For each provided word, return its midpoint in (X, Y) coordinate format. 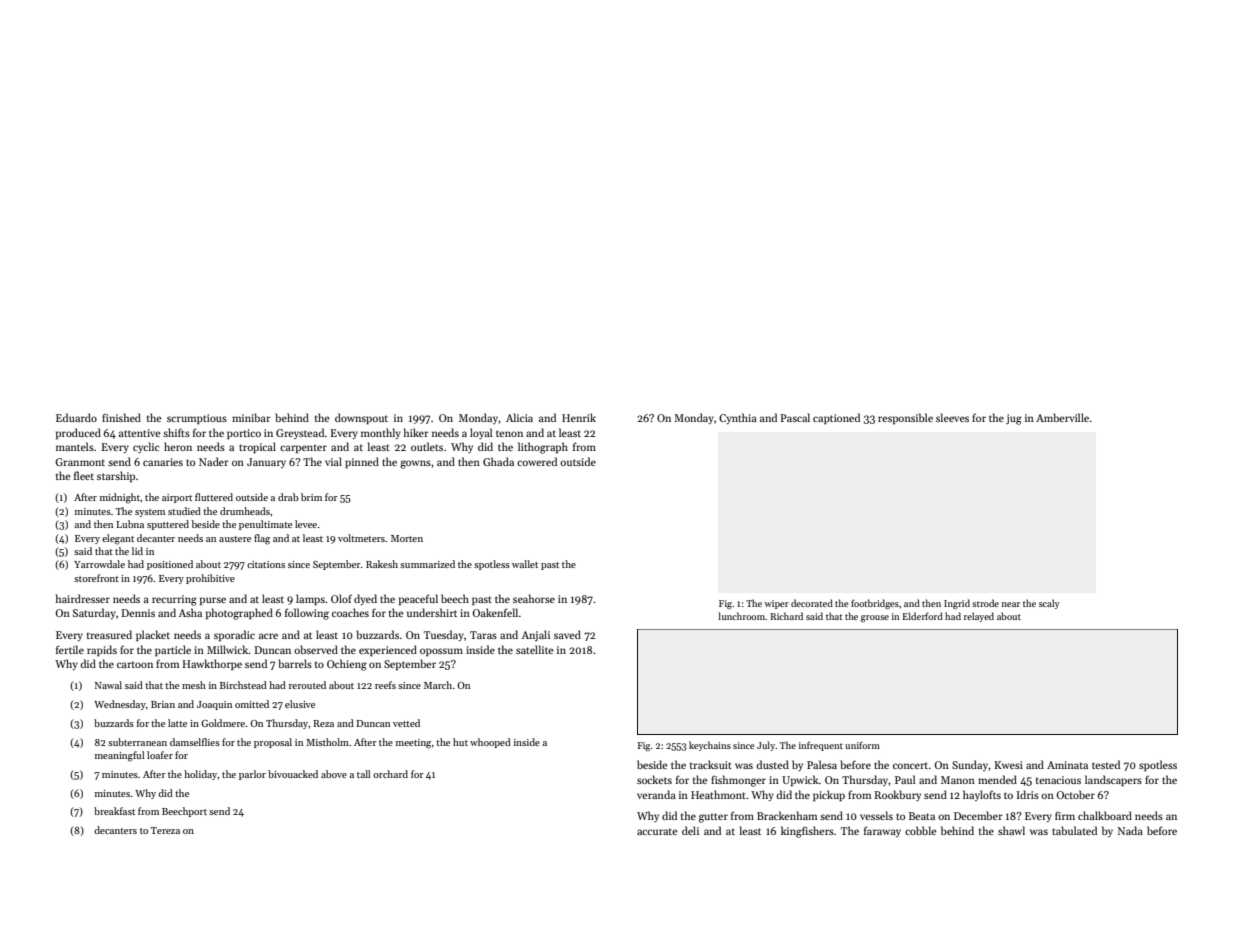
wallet (525, 564)
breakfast (114, 811)
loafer (160, 755)
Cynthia (738, 418)
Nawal (108, 685)
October (1076, 794)
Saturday (94, 613)
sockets (654, 779)
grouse (875, 618)
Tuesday (444, 635)
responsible (905, 418)
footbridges (875, 604)
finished (121, 417)
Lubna (130, 524)
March (438, 685)
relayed (979, 617)
